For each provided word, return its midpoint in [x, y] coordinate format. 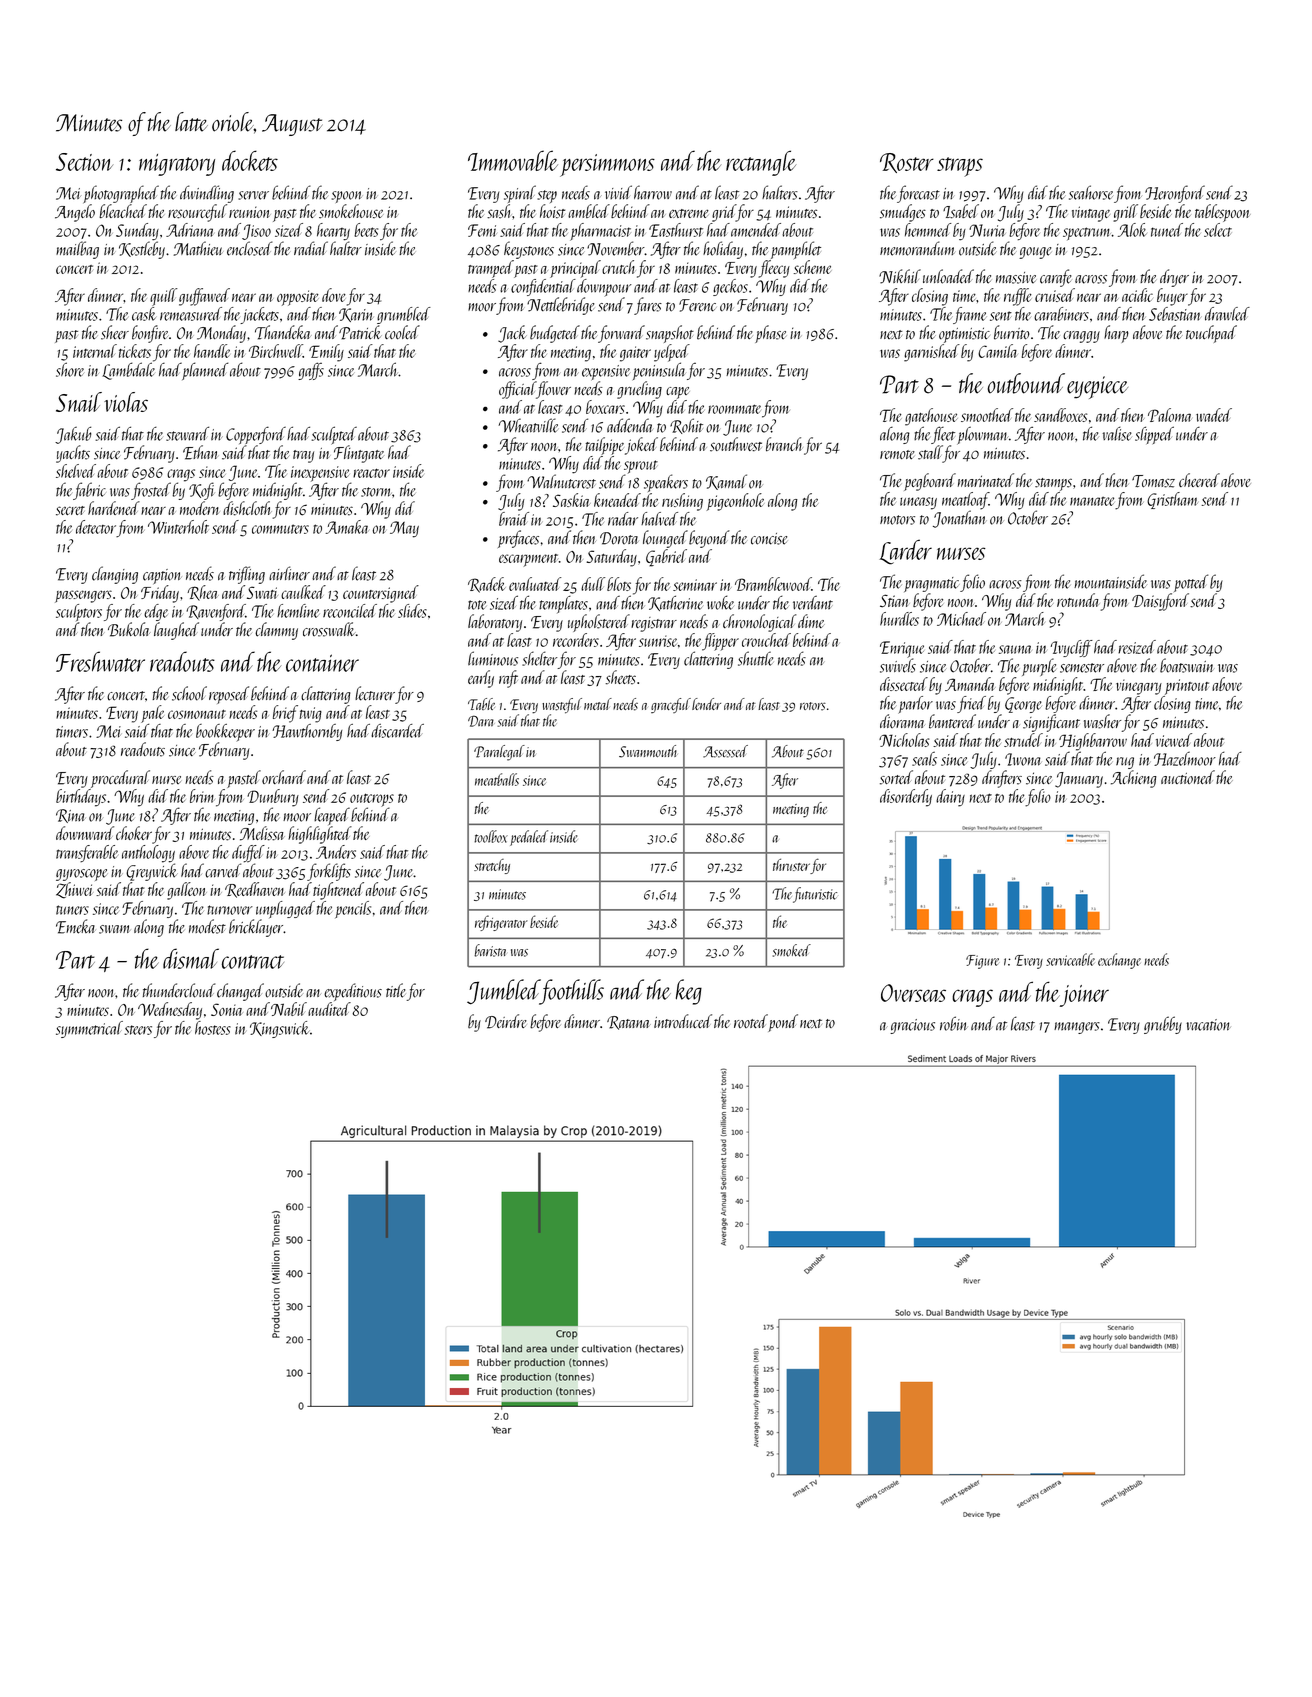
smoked [792, 950]
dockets [250, 160]
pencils [353, 909]
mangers [1077, 1028]
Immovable [513, 160]
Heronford [1175, 194]
